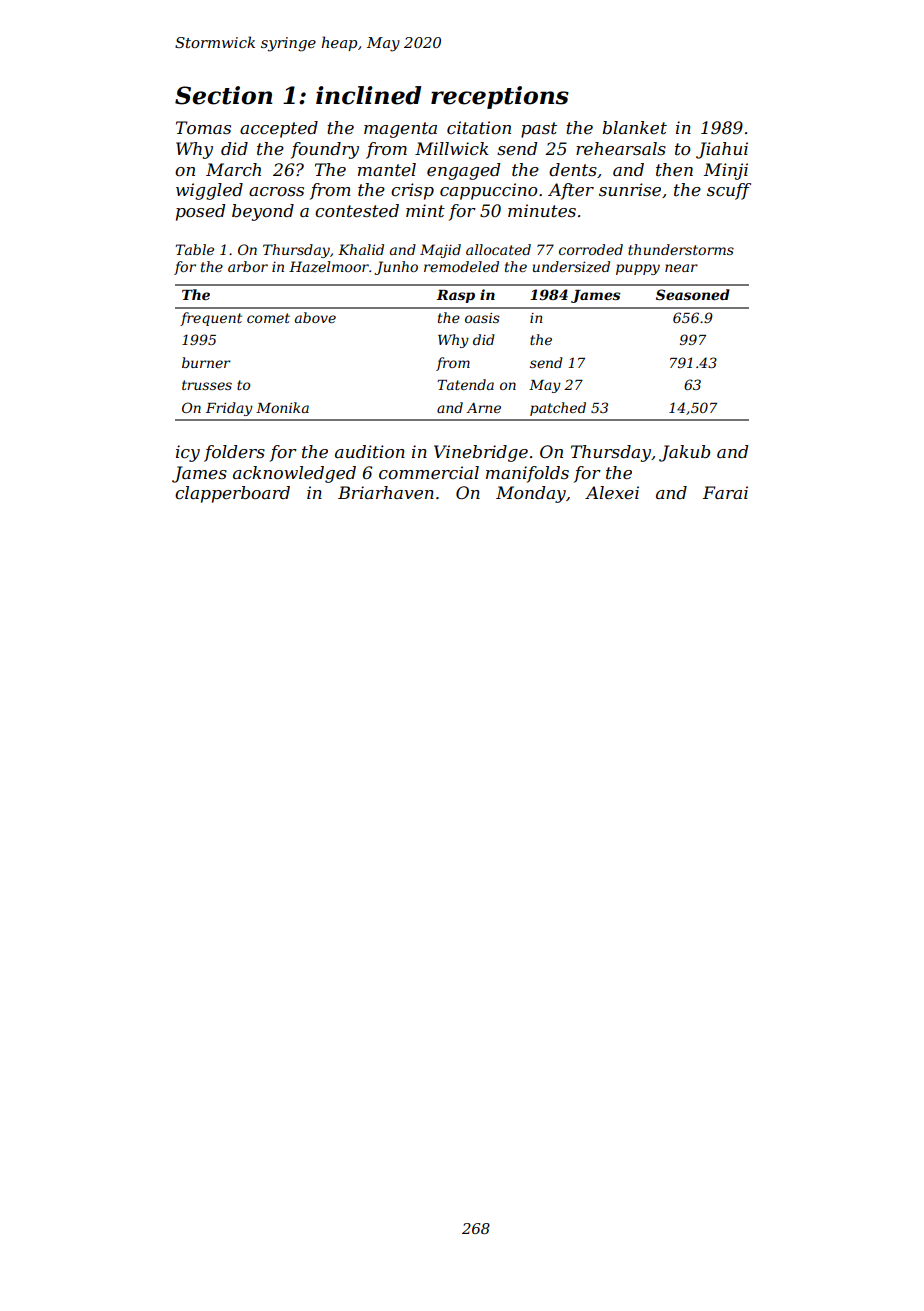 This screenshot has height=1311, width=924. I want to click on Tomas, so click(203, 127).
